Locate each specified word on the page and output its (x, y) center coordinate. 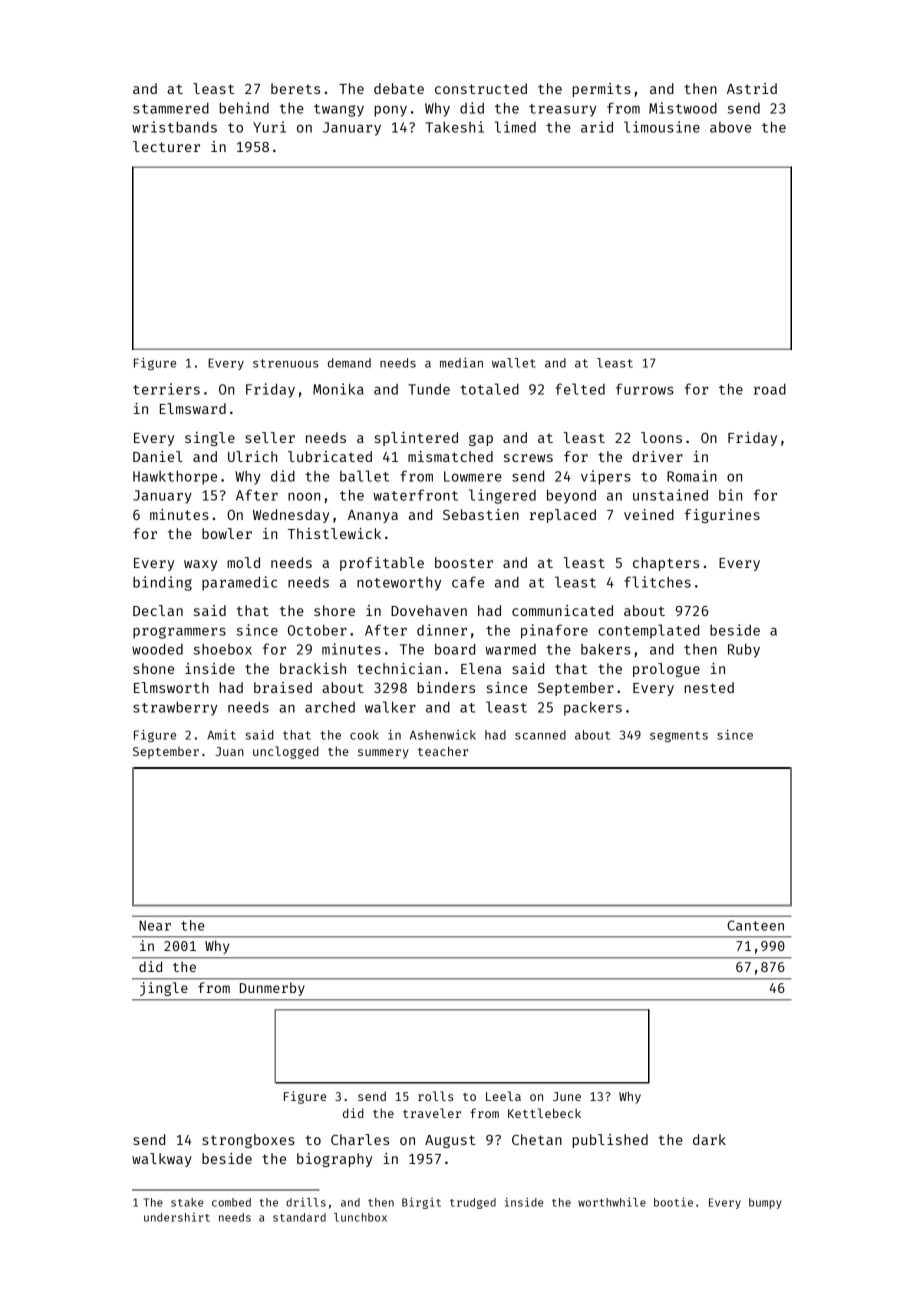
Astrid (752, 88)
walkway (162, 1160)
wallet (513, 363)
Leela (503, 1096)
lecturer (166, 146)
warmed (510, 649)
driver (657, 456)
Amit (221, 735)
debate (399, 88)
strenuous (285, 363)
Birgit (421, 1203)
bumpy (765, 1203)
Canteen (755, 925)
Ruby (744, 651)
